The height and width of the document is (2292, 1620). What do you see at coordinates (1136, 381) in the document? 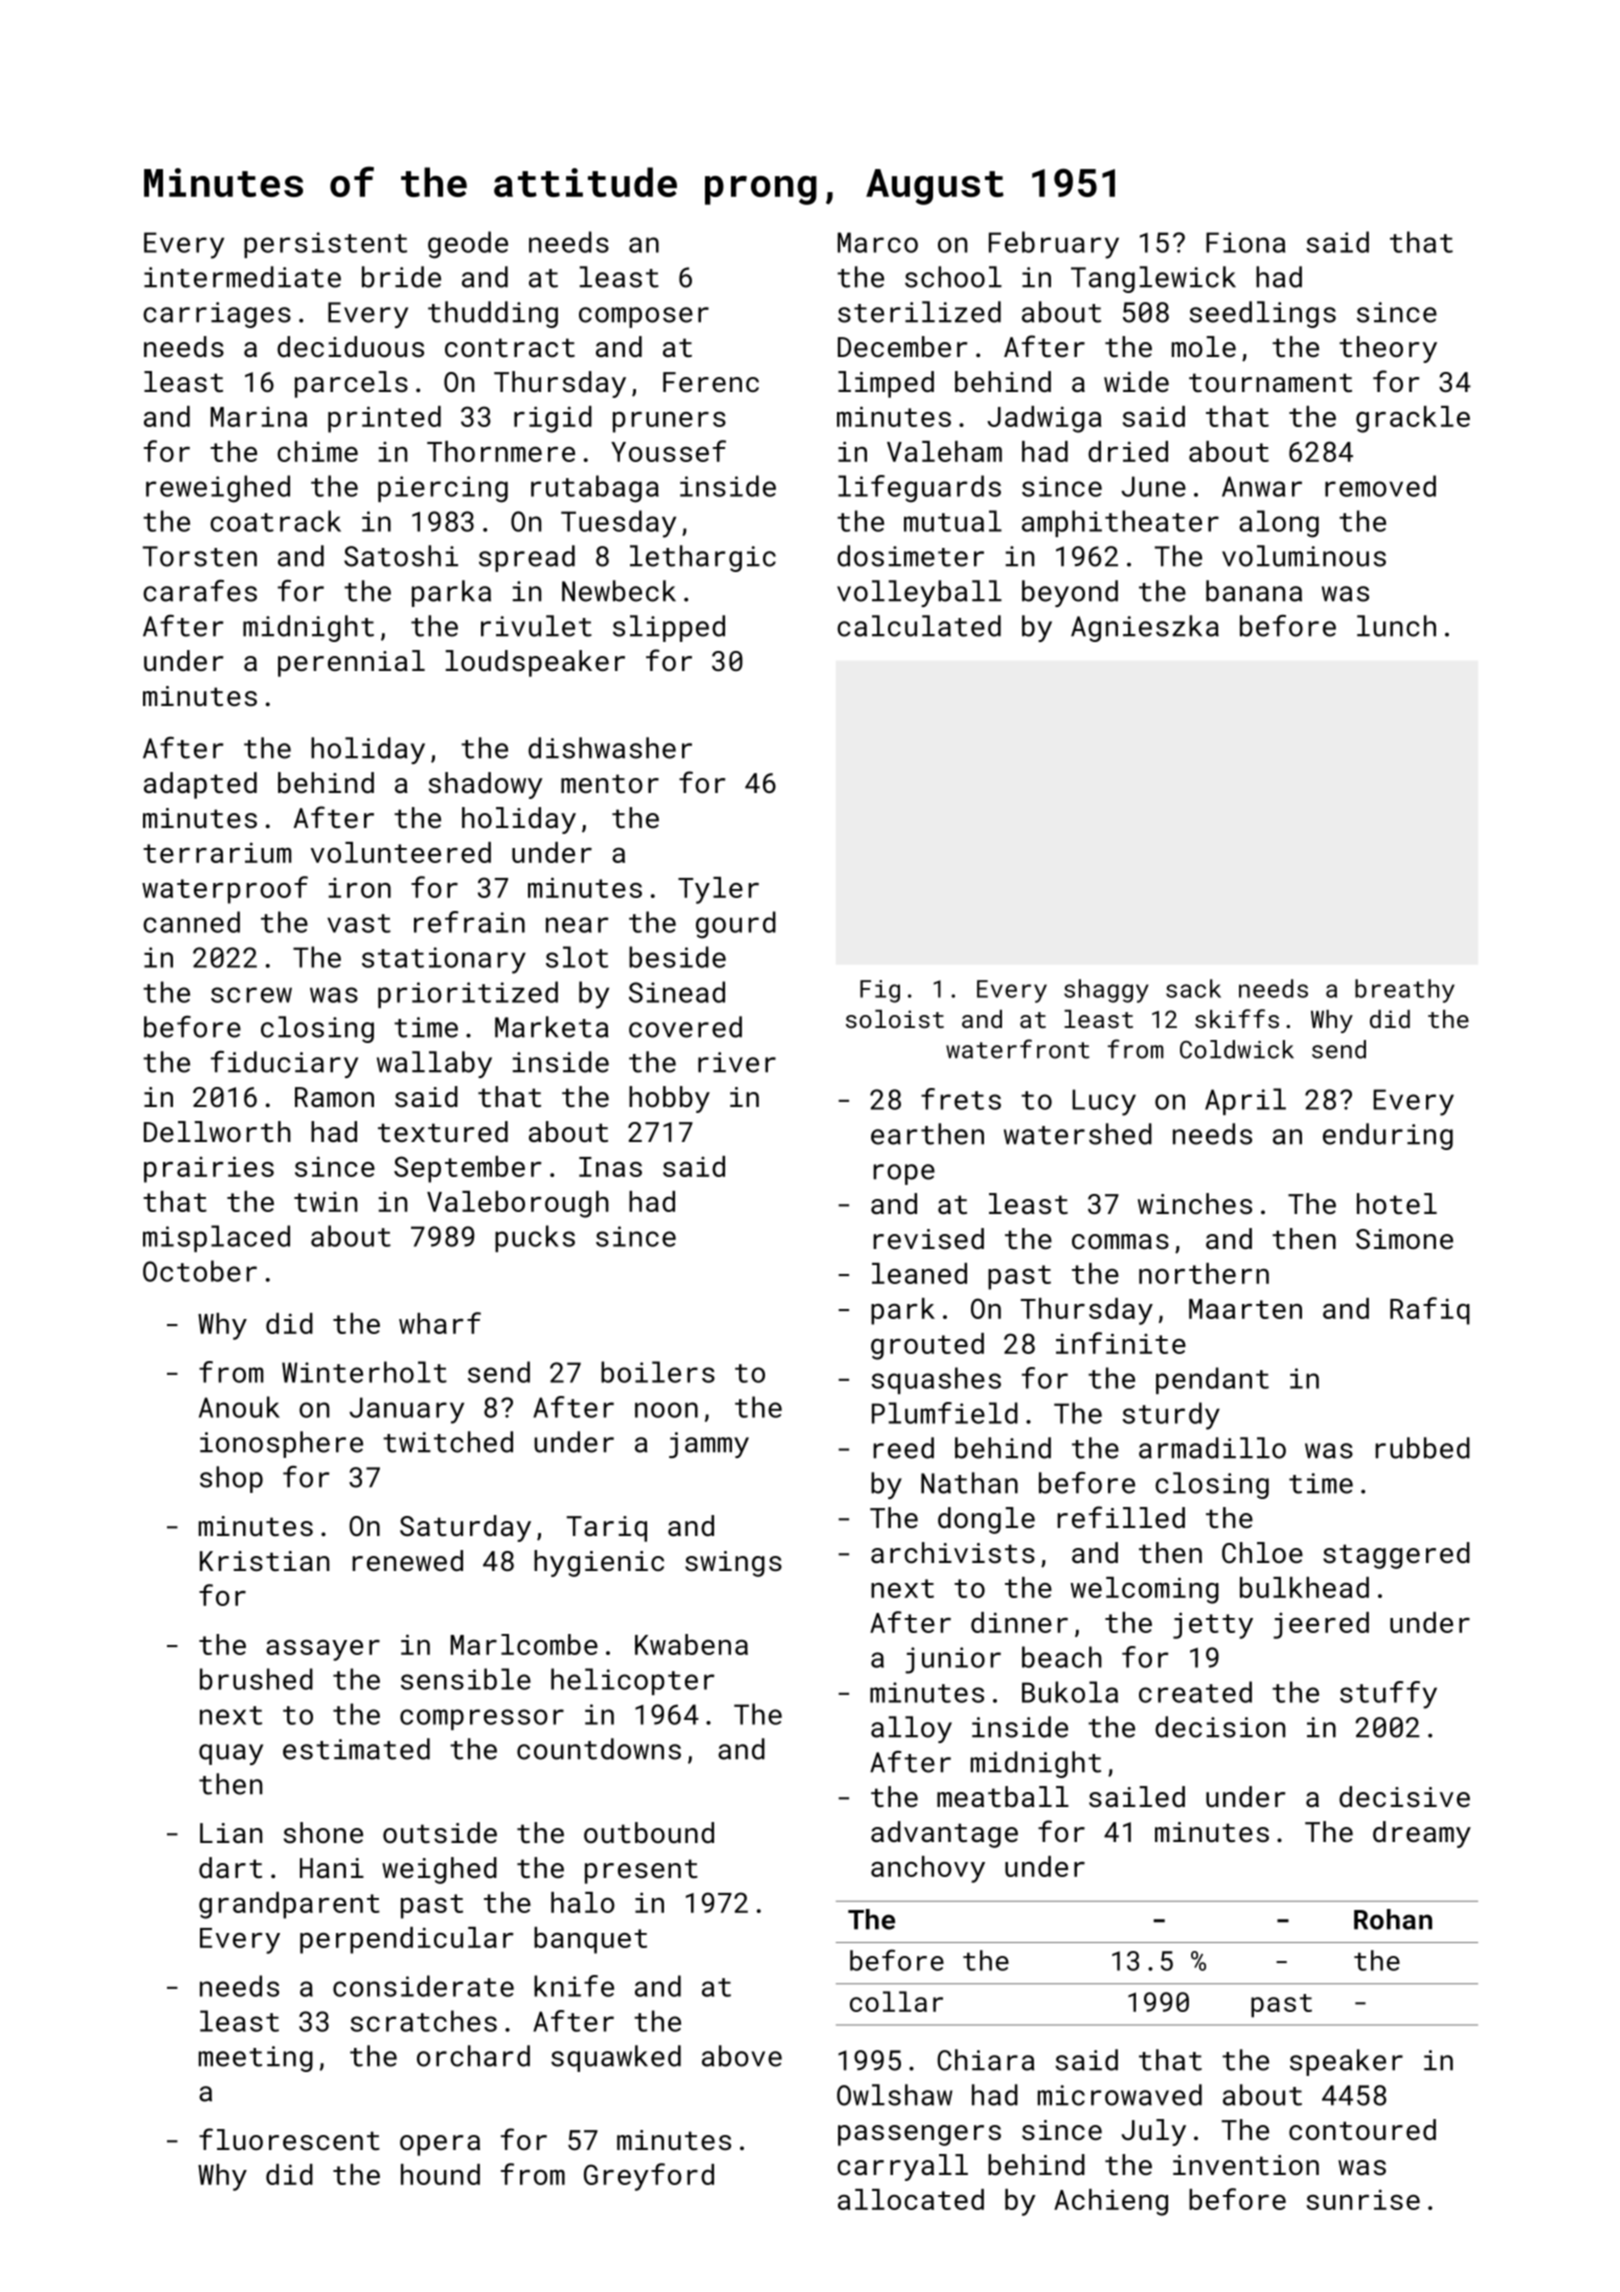
I see `wide` at bounding box center [1136, 381].
